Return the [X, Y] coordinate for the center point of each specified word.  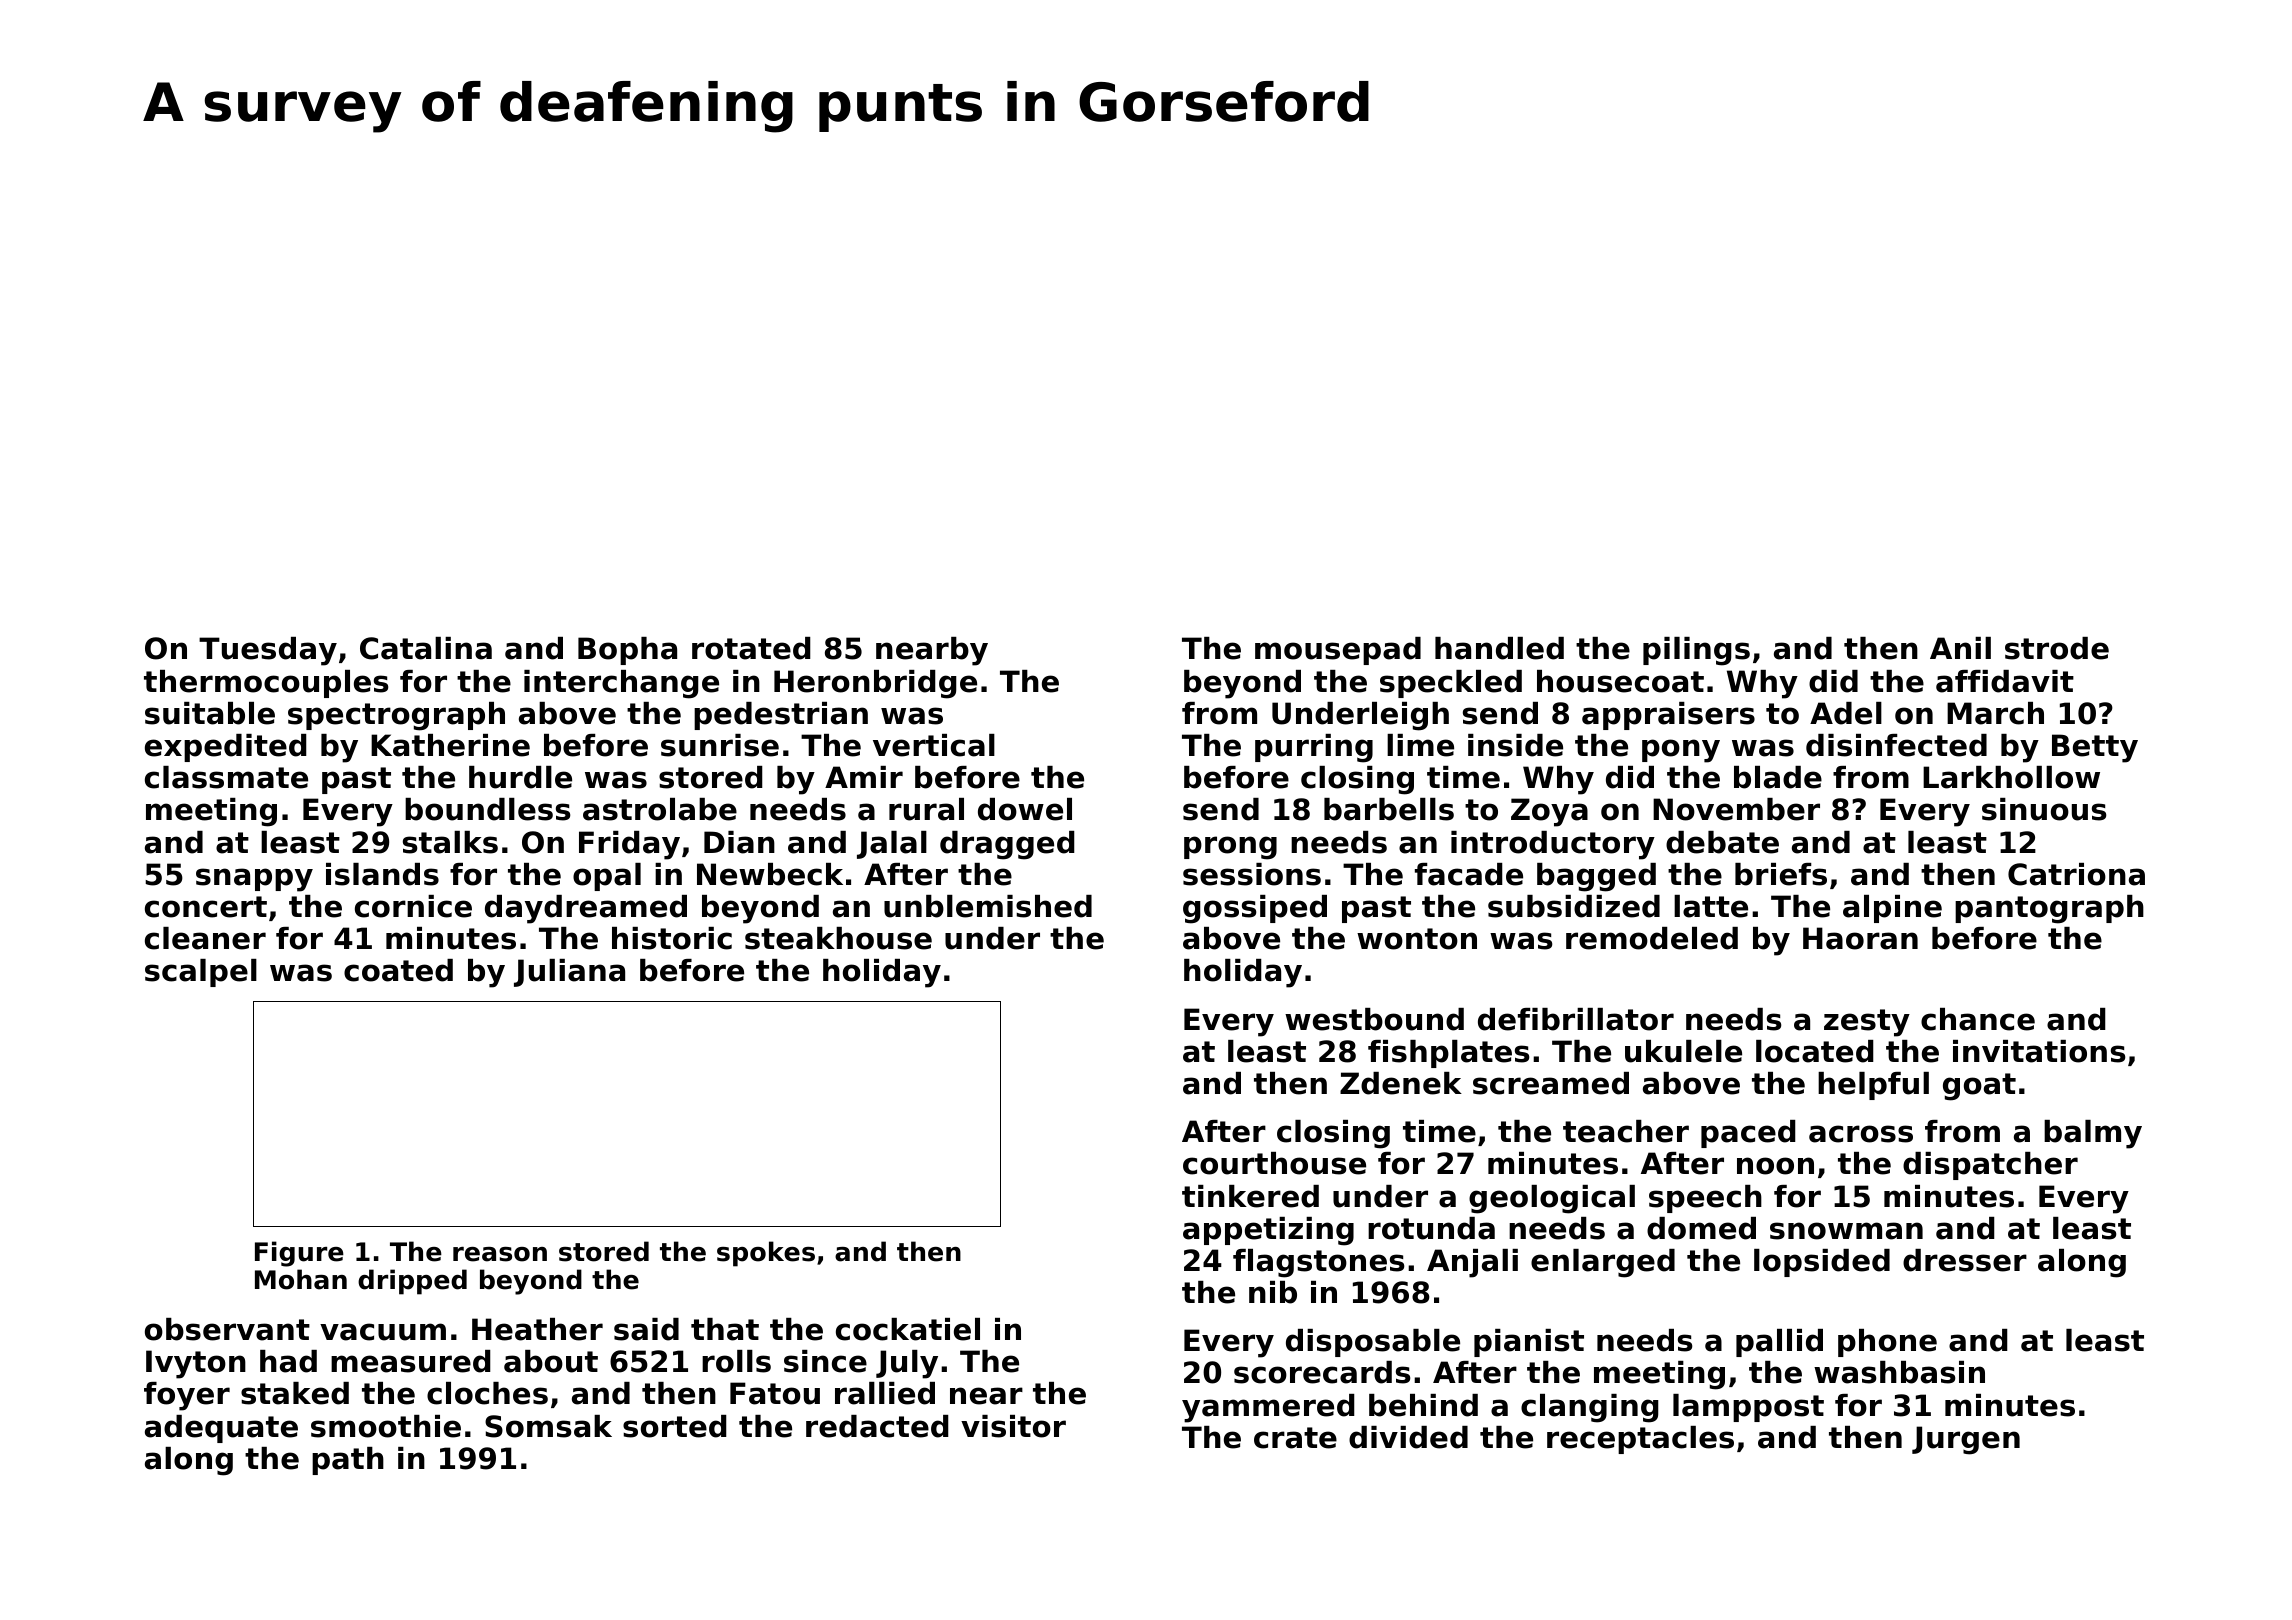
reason [500, 1254]
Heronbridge [875, 684]
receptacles [1640, 1440]
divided [1408, 1437]
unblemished [988, 906]
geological [1552, 1199]
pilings [1696, 651]
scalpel [201, 973]
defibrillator [1576, 1019]
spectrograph [396, 716]
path [348, 1461]
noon [1775, 1166]
